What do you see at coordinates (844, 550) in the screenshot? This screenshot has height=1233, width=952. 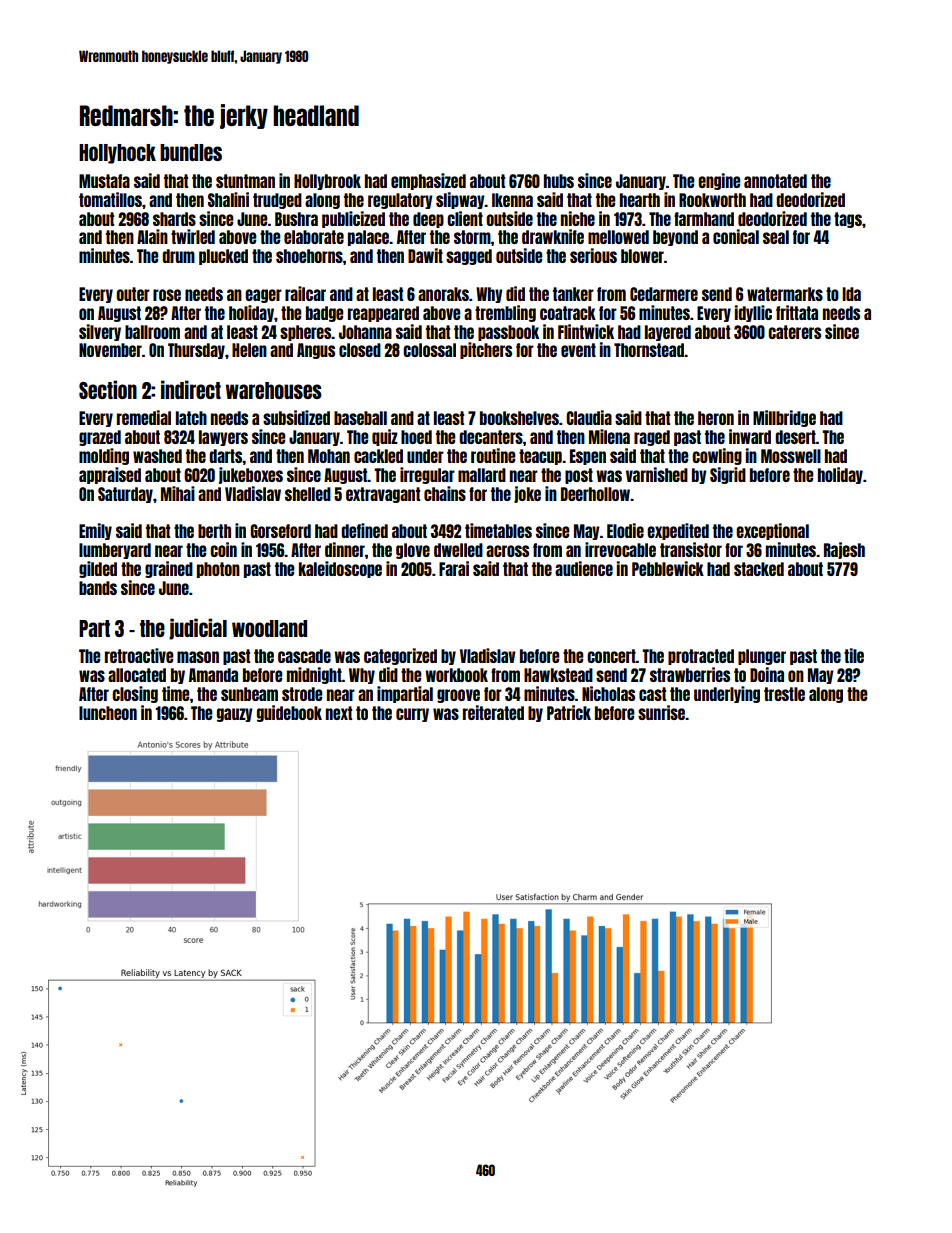 I see `Rajesh` at bounding box center [844, 550].
